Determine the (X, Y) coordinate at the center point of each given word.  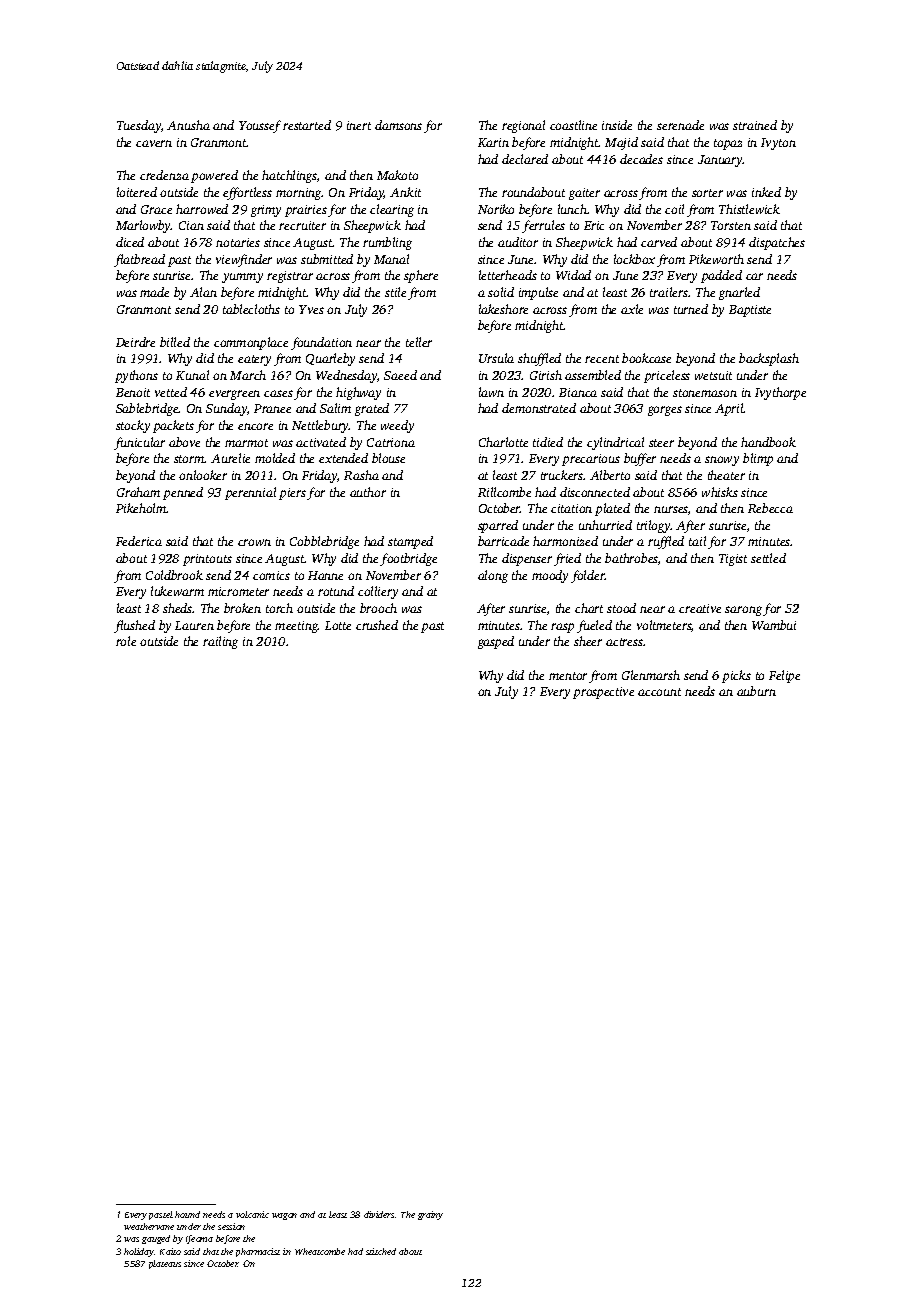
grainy (430, 1215)
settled (768, 558)
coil (674, 209)
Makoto (397, 175)
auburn (756, 691)
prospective (603, 693)
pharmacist (258, 1252)
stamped (410, 542)
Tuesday (139, 126)
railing (220, 642)
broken (242, 608)
